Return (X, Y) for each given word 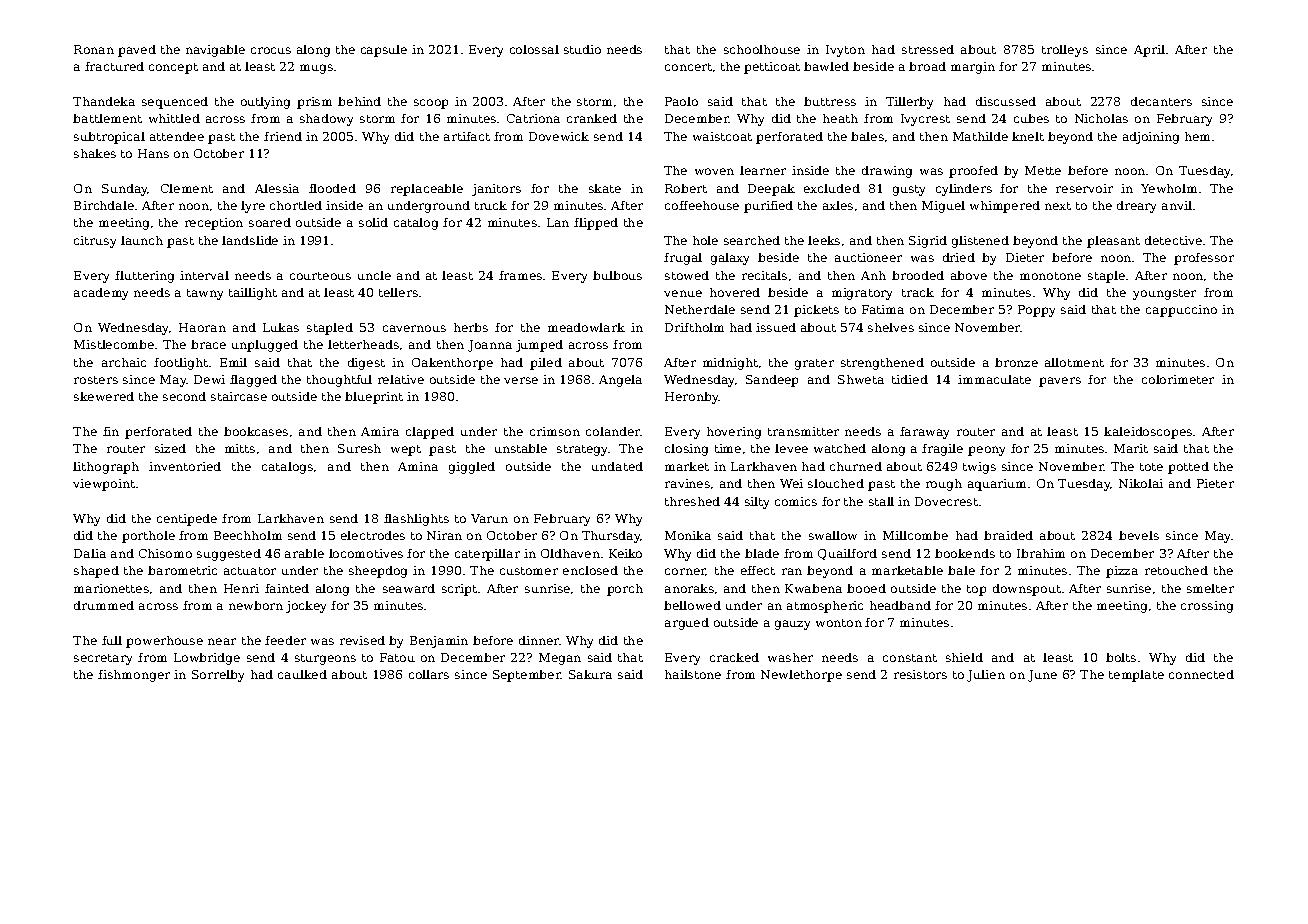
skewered (104, 396)
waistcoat (722, 136)
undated (617, 466)
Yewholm (1169, 188)
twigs (979, 468)
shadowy (326, 120)
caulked (302, 674)
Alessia (277, 188)
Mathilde (980, 136)
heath (840, 118)
